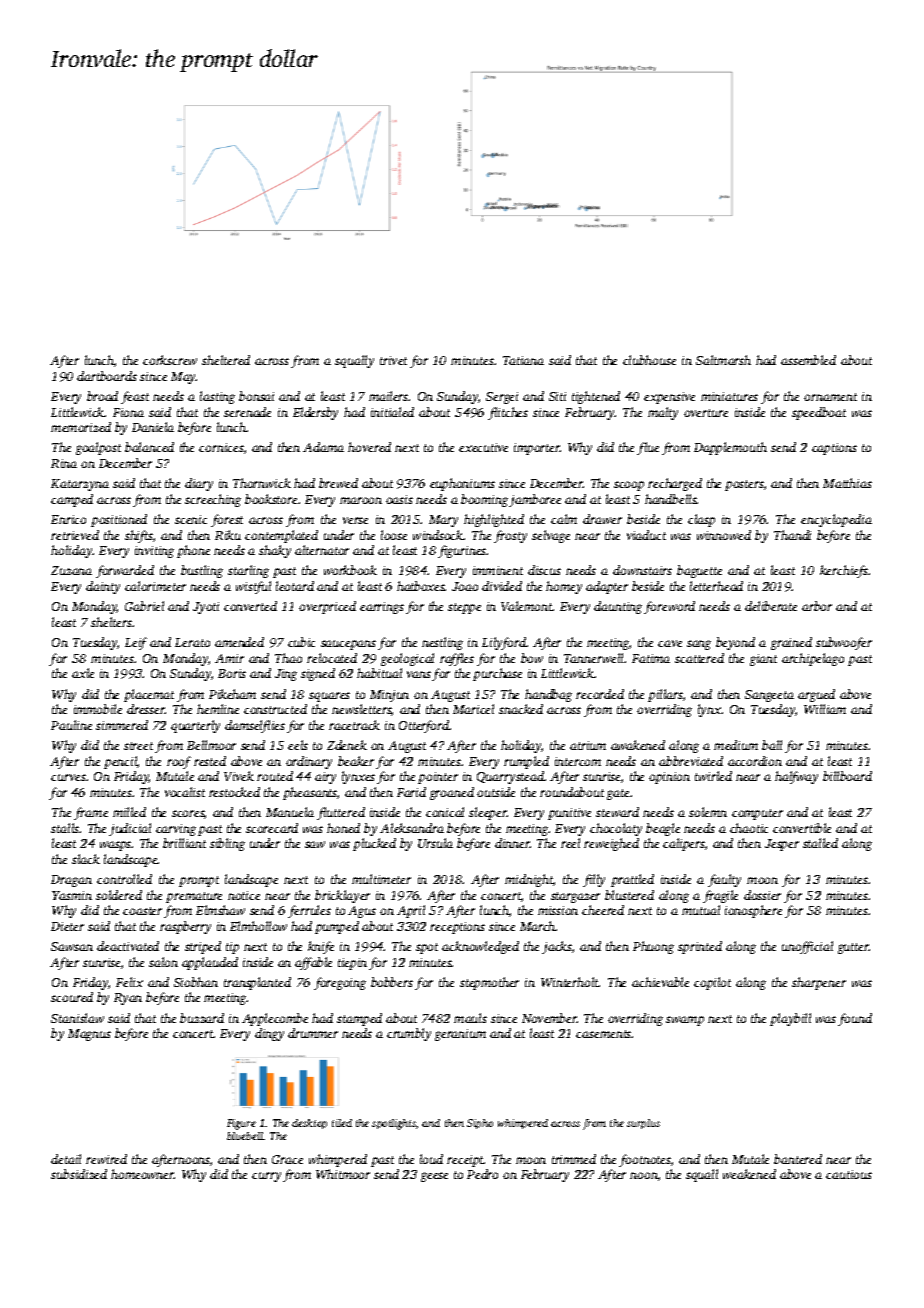 This screenshot has height=1308, width=924. What do you see at coordinates (192, 642) in the screenshot?
I see `Lerato` at bounding box center [192, 642].
